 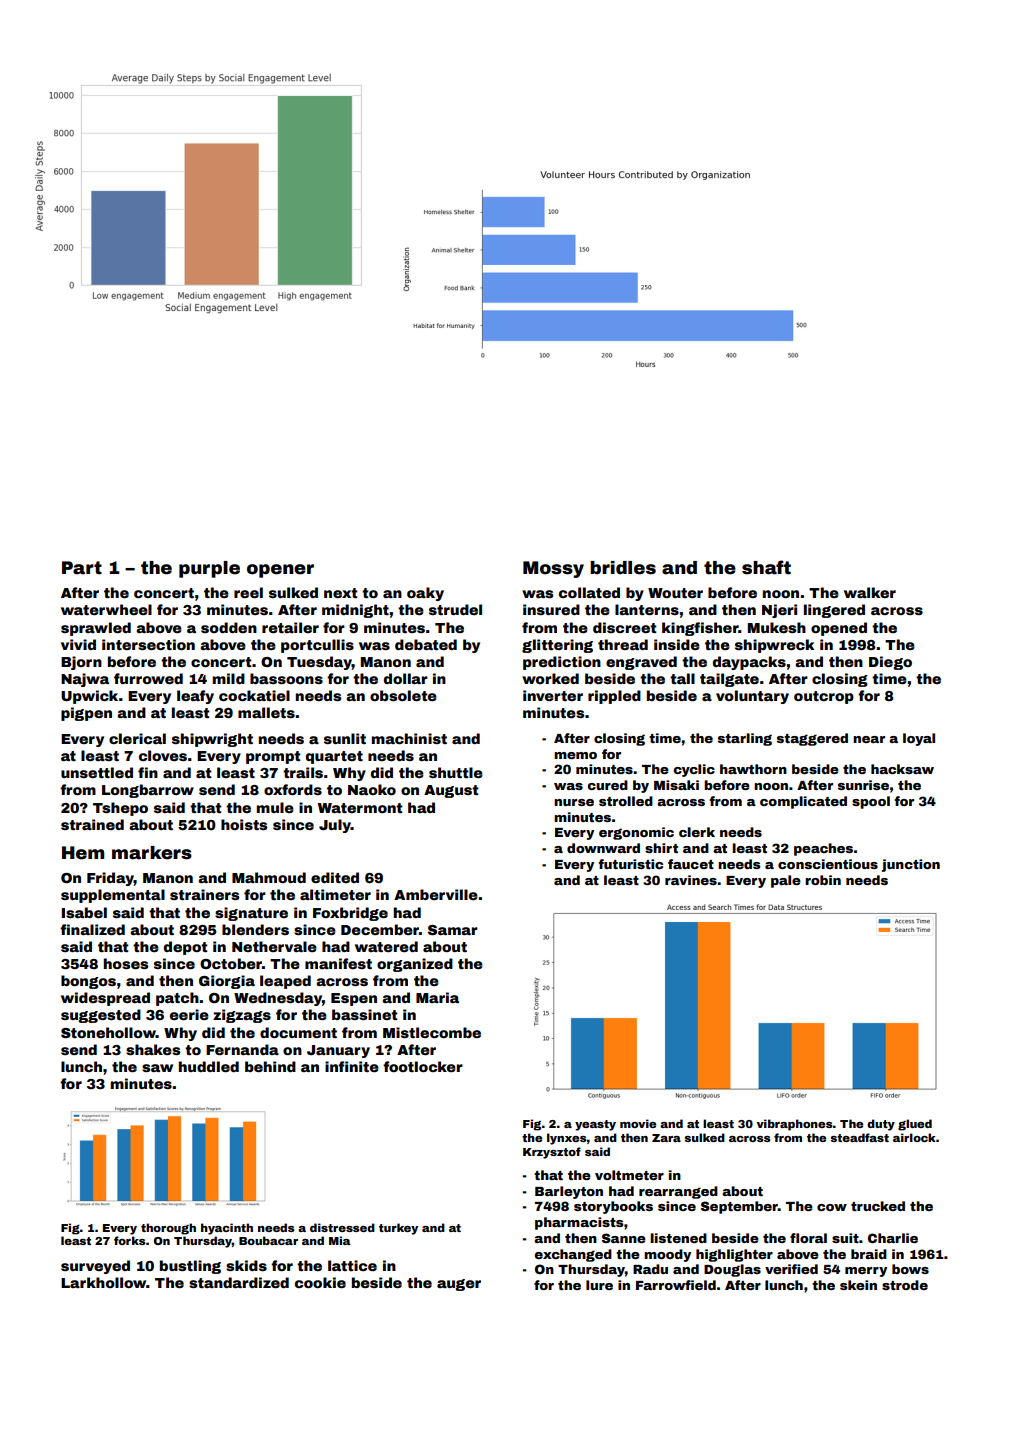 I want to click on outcrop, so click(x=824, y=697).
